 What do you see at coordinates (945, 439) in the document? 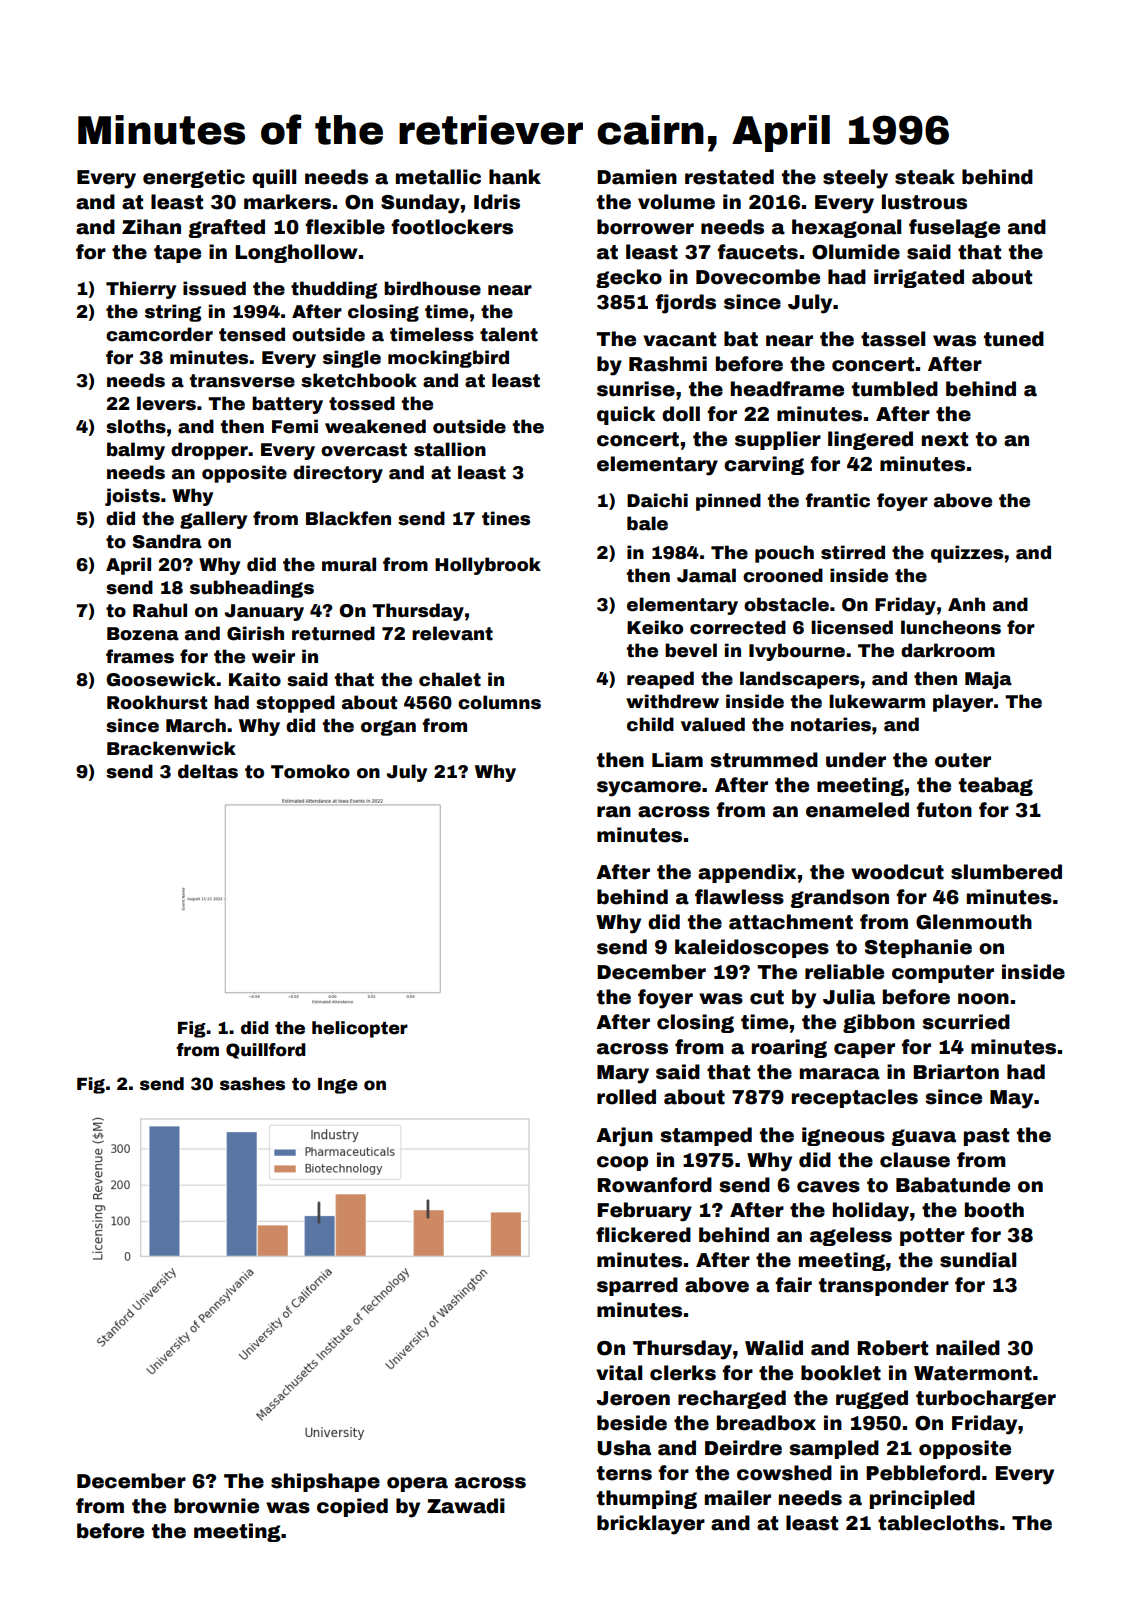
I see `next` at bounding box center [945, 439].
